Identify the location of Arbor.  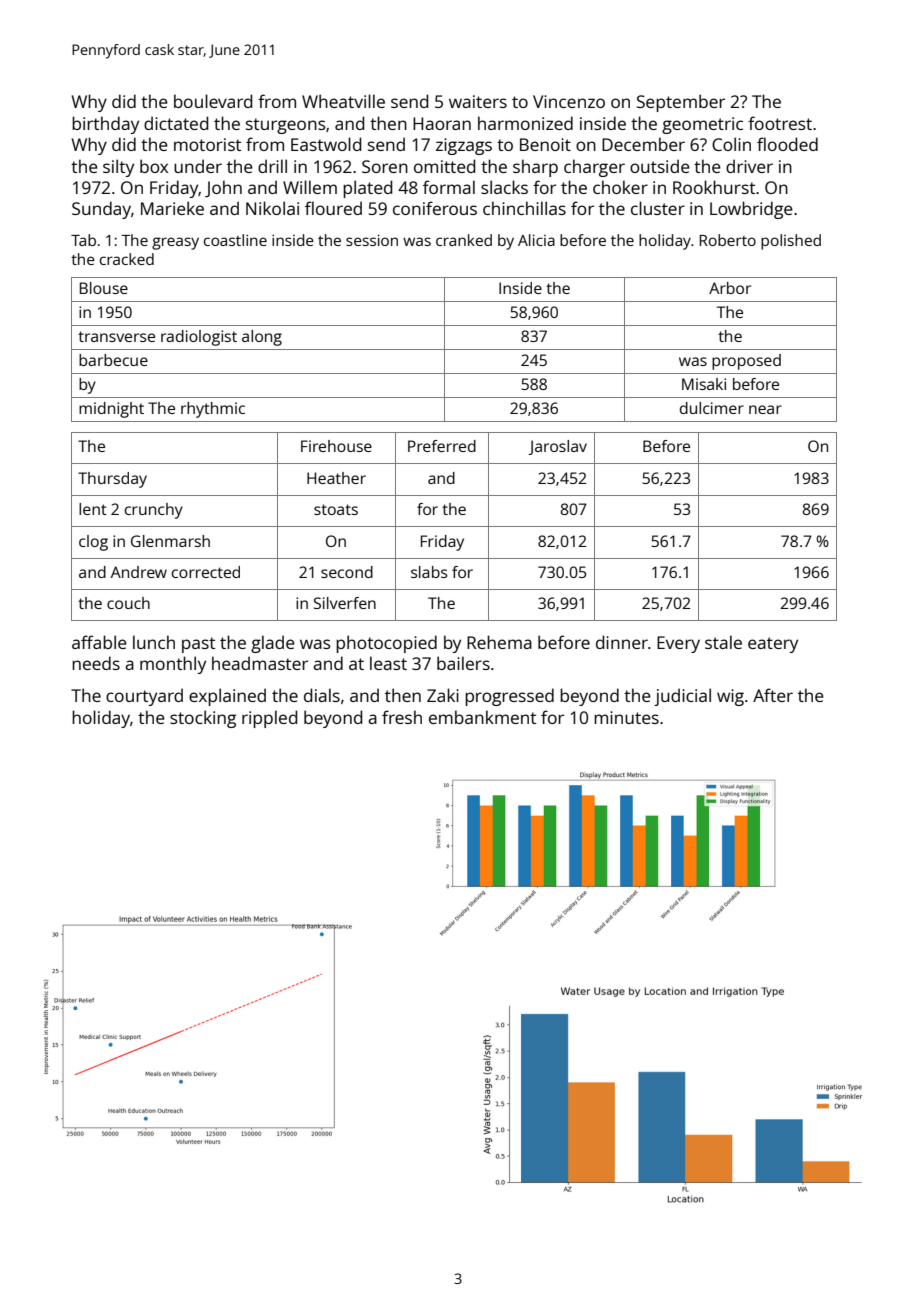
(730, 288).
